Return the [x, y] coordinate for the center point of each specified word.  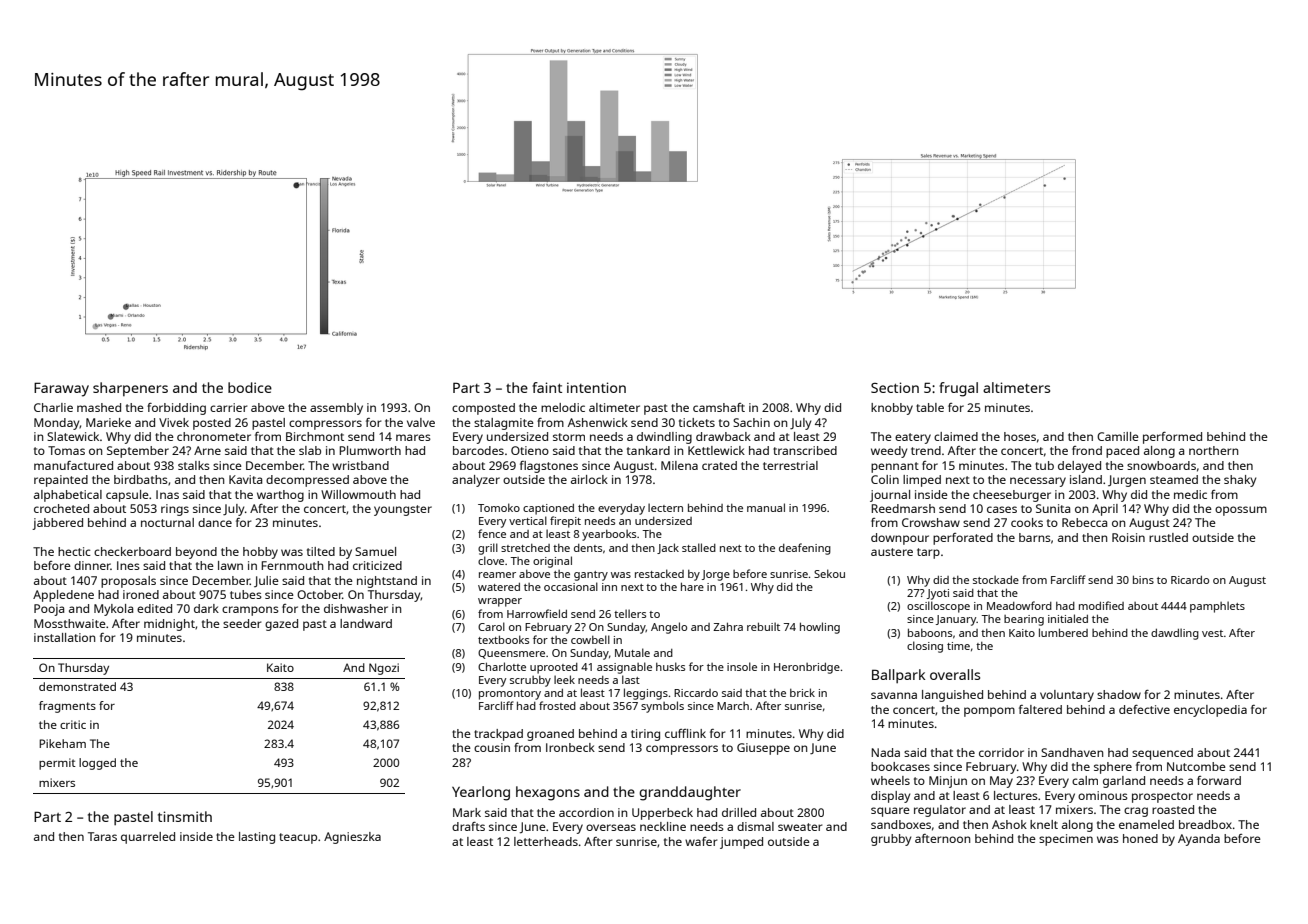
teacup [298, 838]
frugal [958, 389]
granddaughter [690, 793]
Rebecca [1084, 522]
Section [895, 387]
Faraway [61, 389]
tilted [321, 551]
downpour [900, 539]
